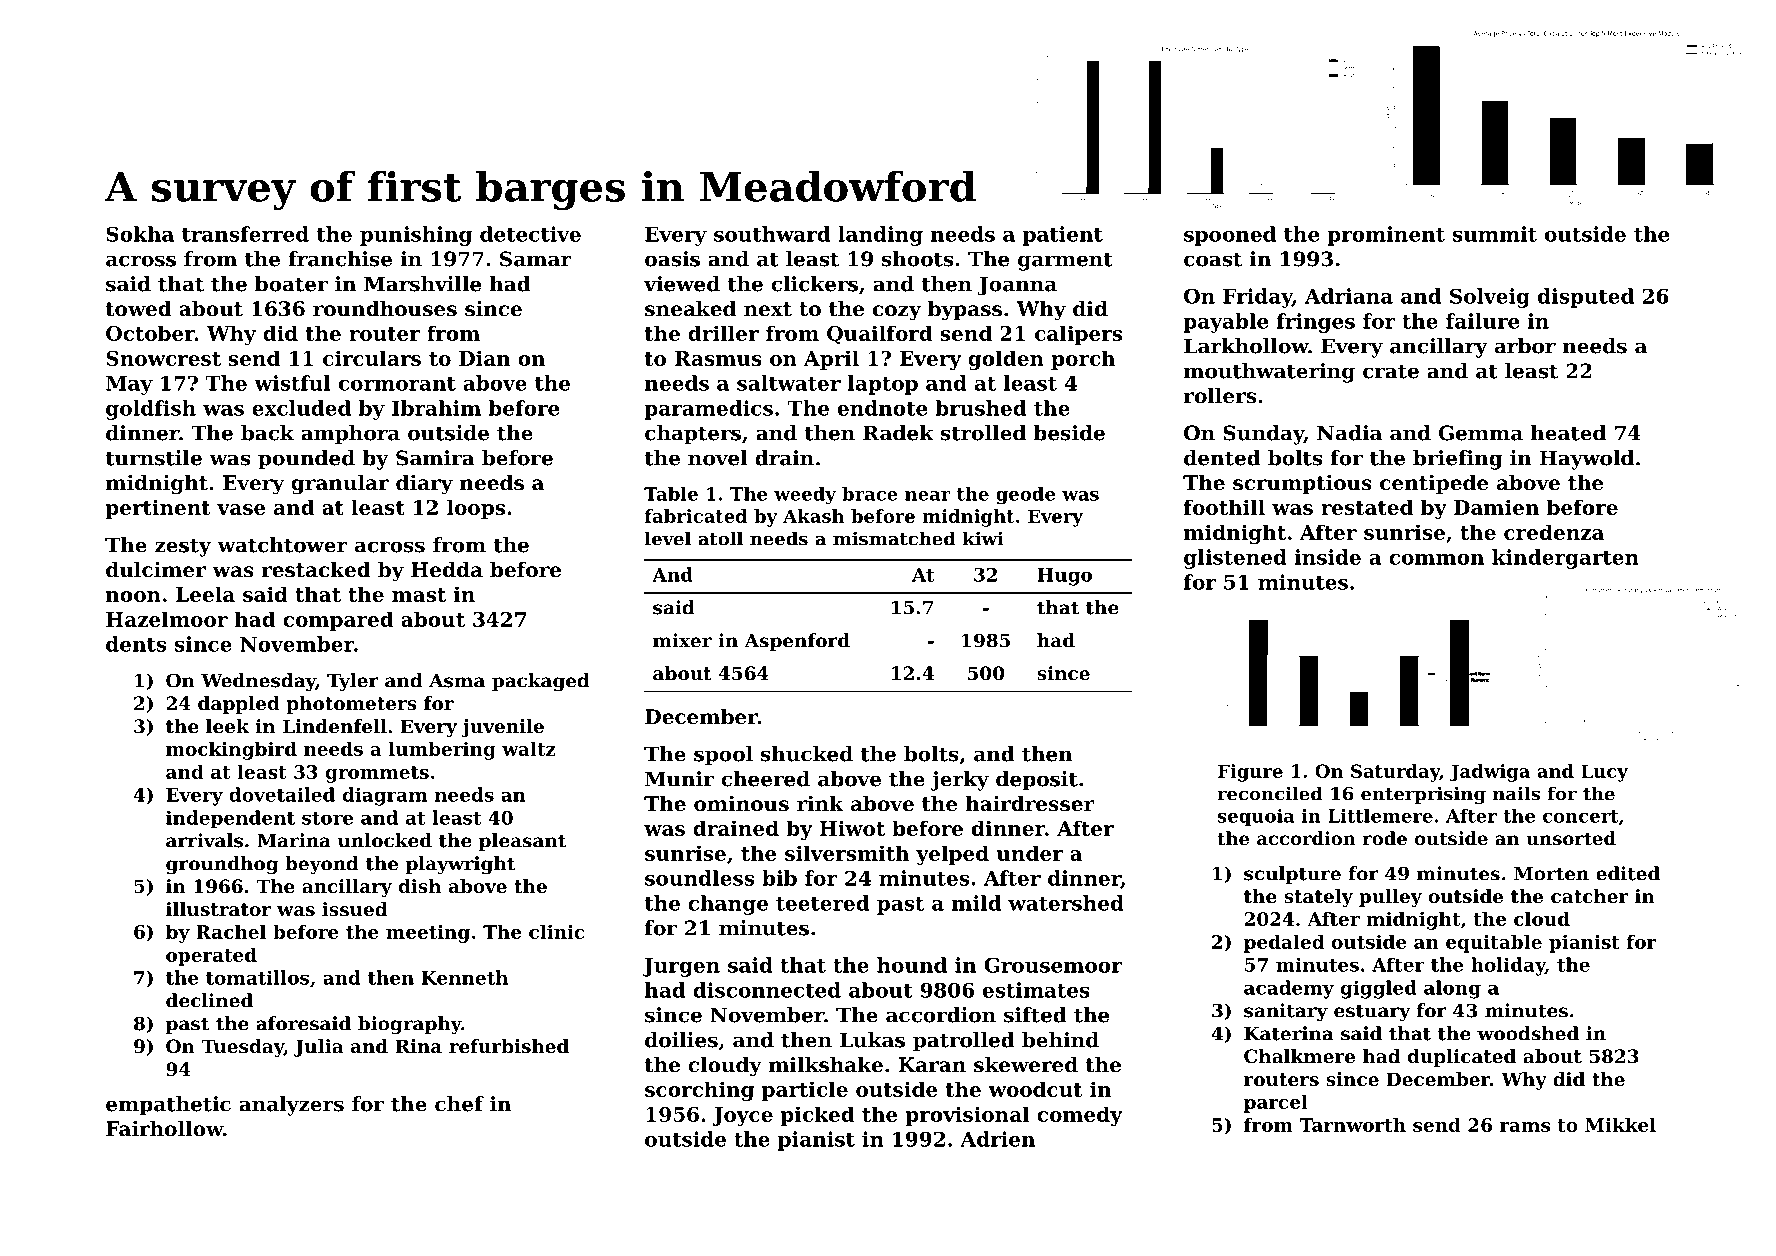 The width and height of the screenshot is (1776, 1256). Describe the element at coordinates (879, 335) in the screenshot. I see `Quailford` at that location.
